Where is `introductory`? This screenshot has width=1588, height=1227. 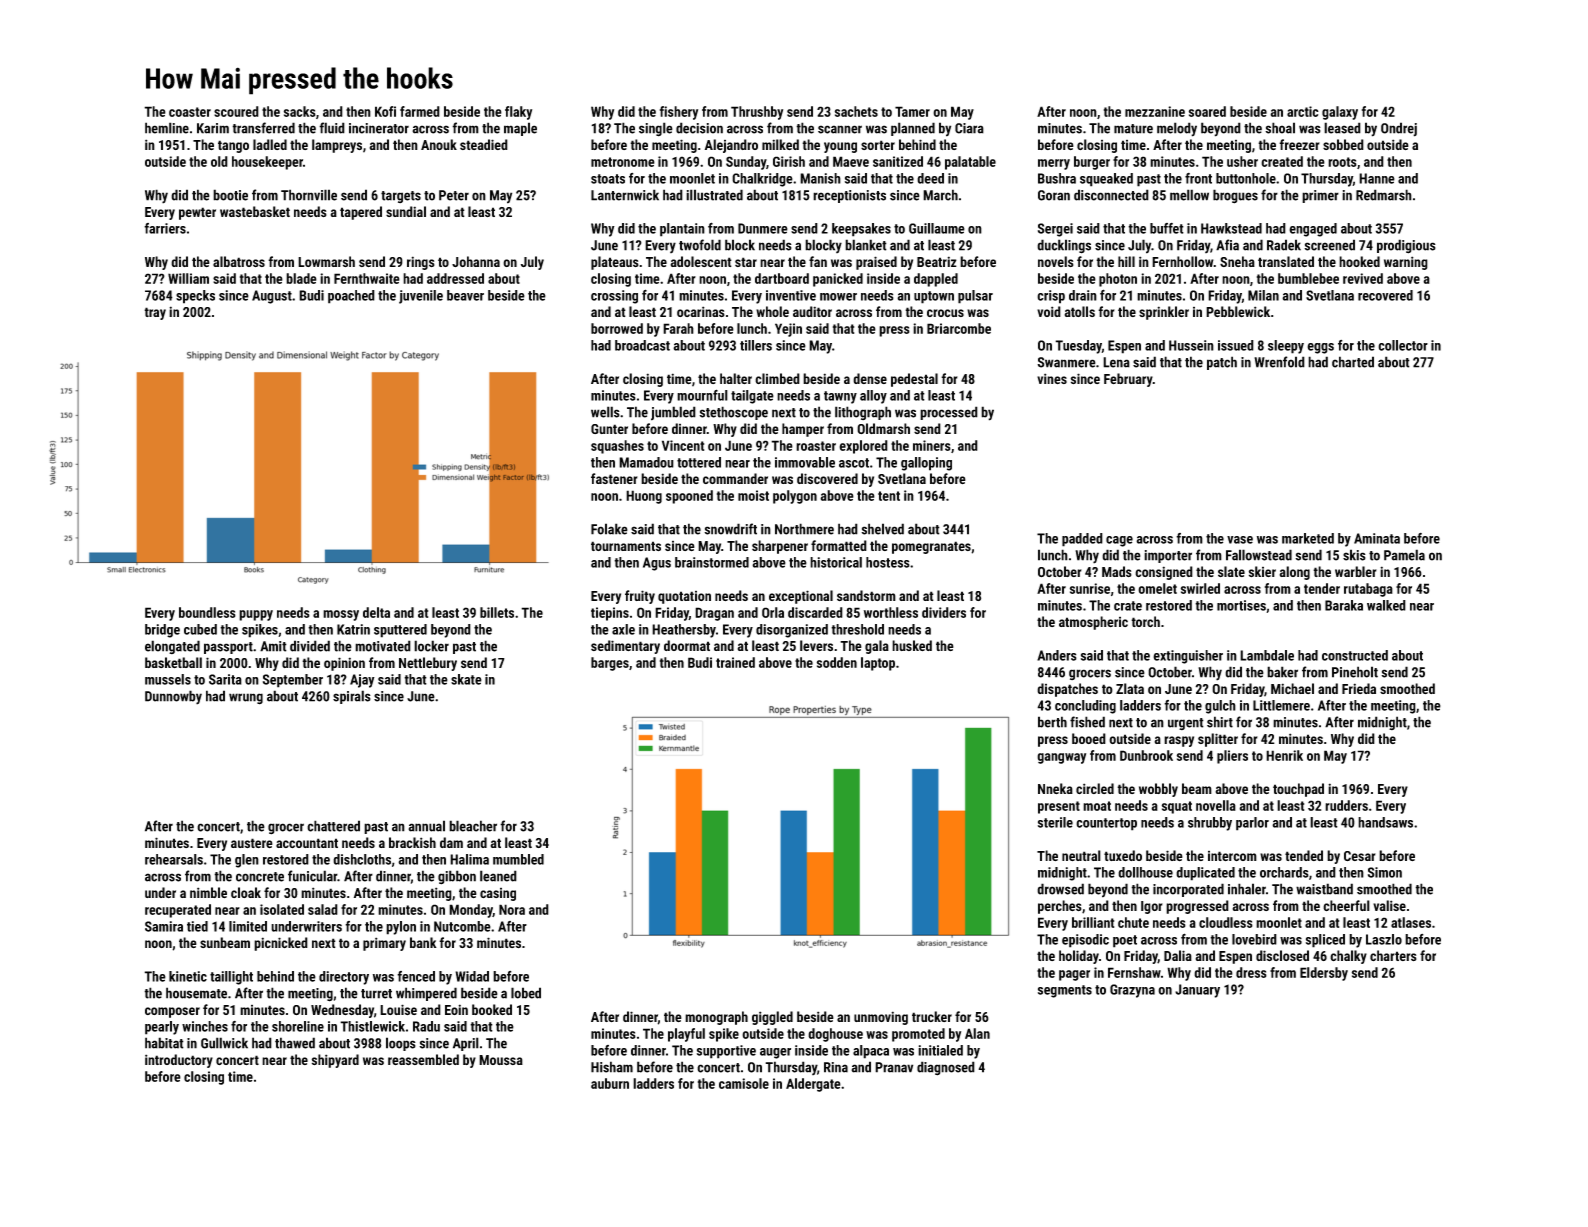
introductory is located at coordinates (179, 1061).
